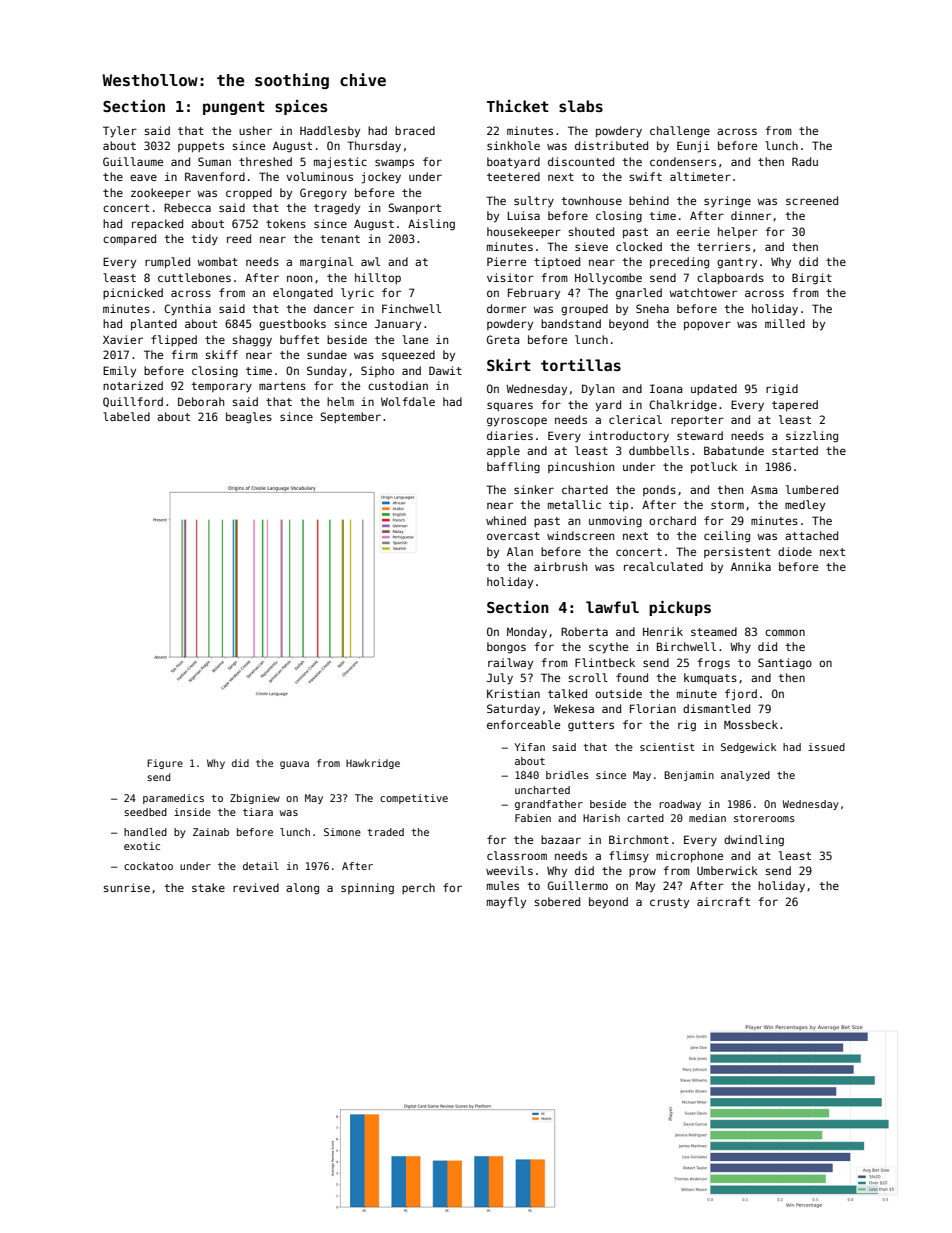  I want to click on beagles, so click(249, 418).
